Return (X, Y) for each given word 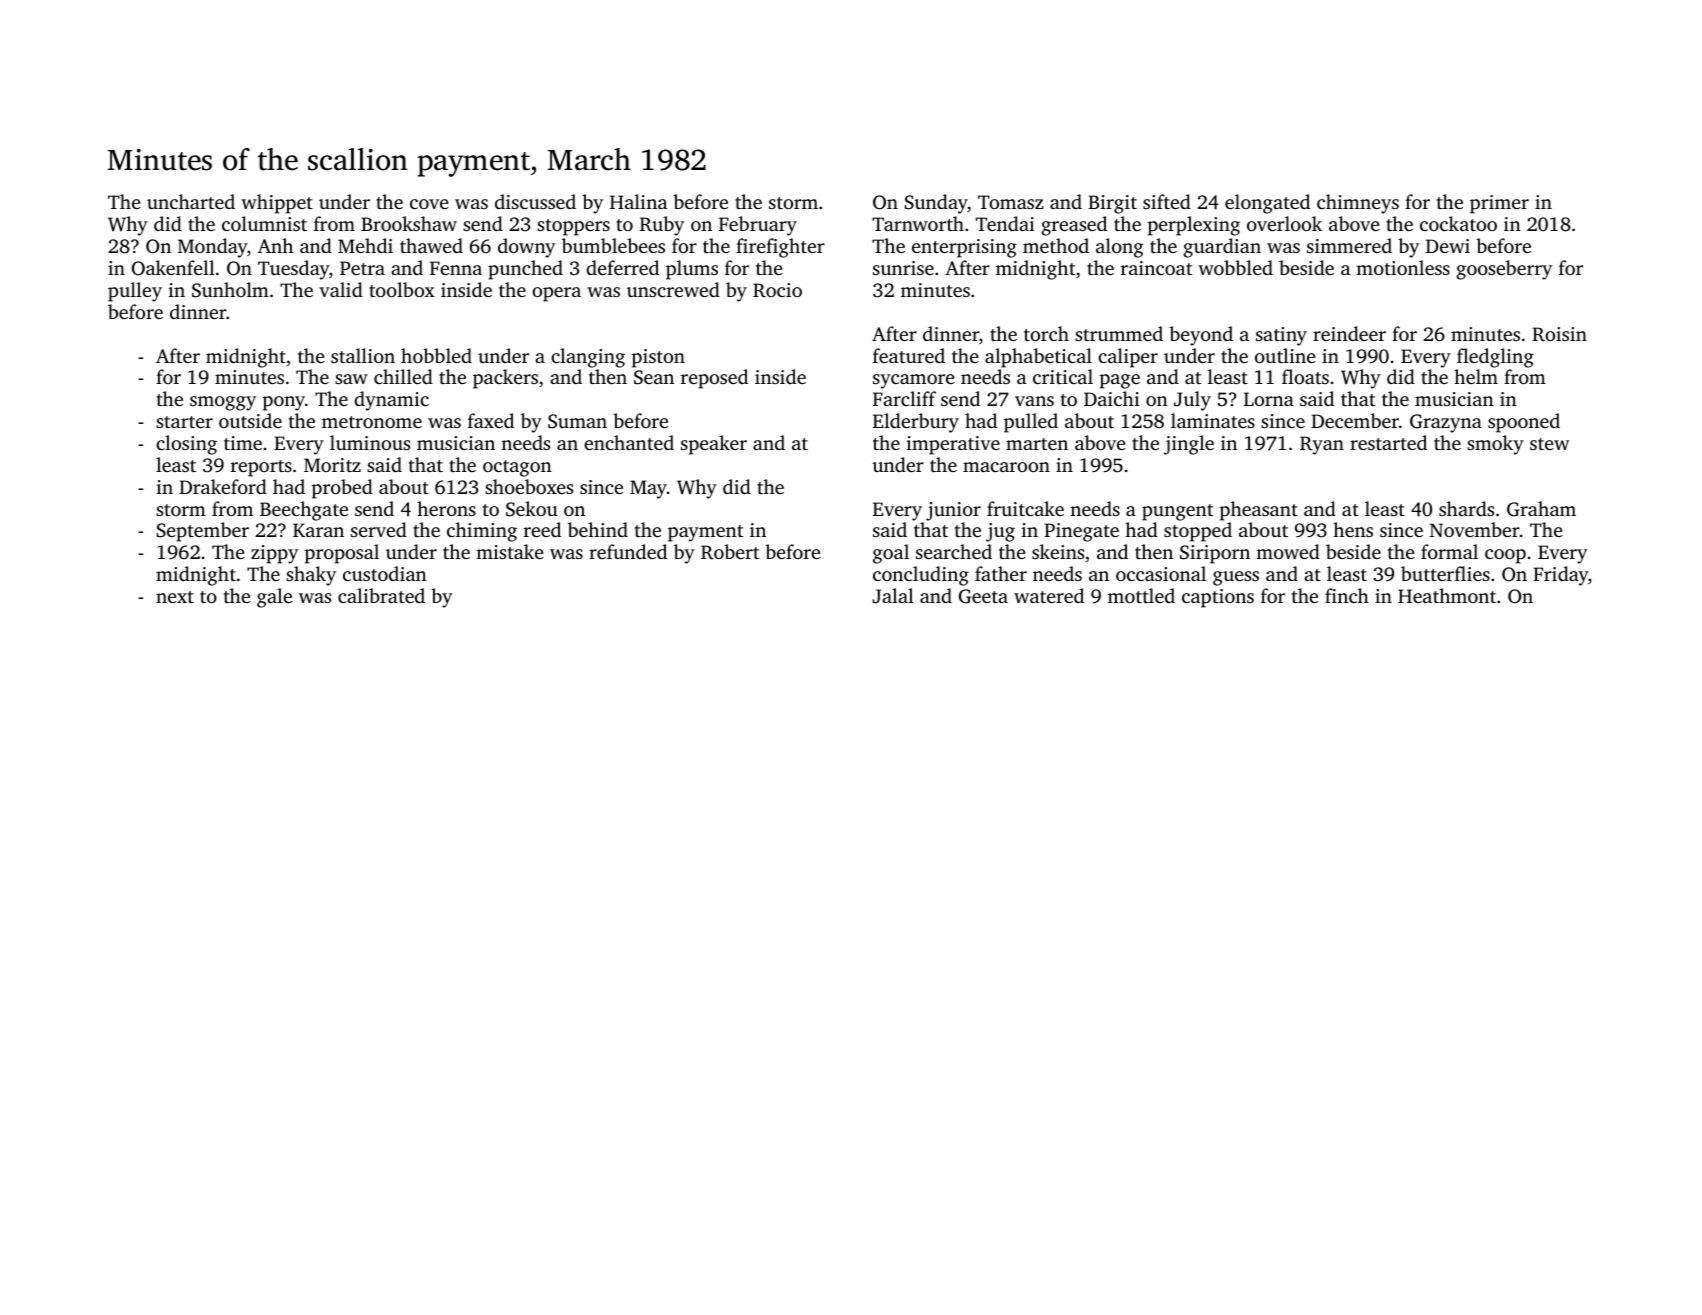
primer (1499, 204)
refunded (628, 551)
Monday (212, 248)
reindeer (1349, 333)
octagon (517, 468)
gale (274, 598)
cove (429, 204)
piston (658, 358)
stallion (363, 355)
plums (692, 270)
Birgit (1112, 204)
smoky (1495, 445)
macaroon (1006, 467)
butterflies (1445, 573)
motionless (1403, 267)
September (203, 532)
